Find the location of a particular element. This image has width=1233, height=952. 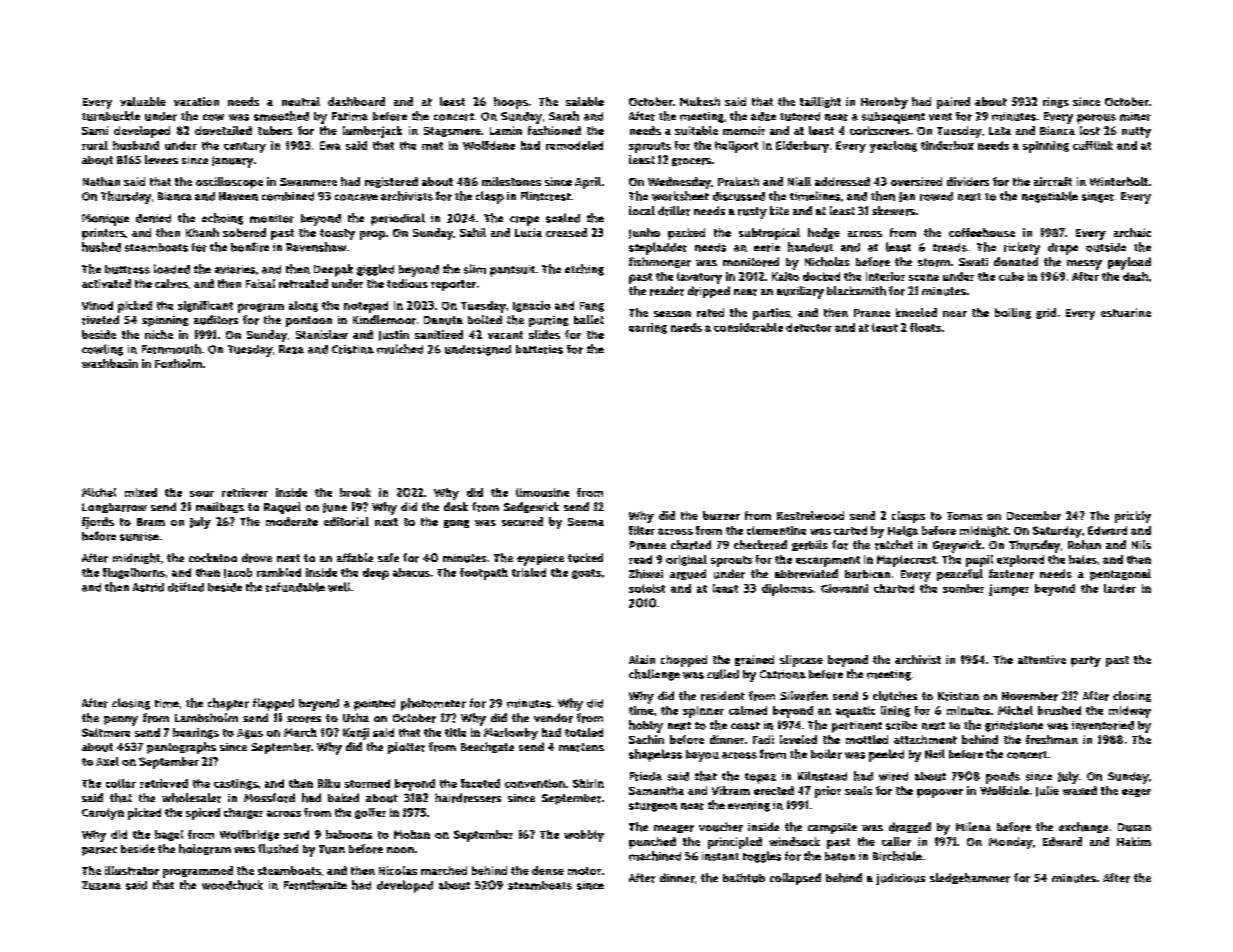

Nicolas is located at coordinates (398, 870).
